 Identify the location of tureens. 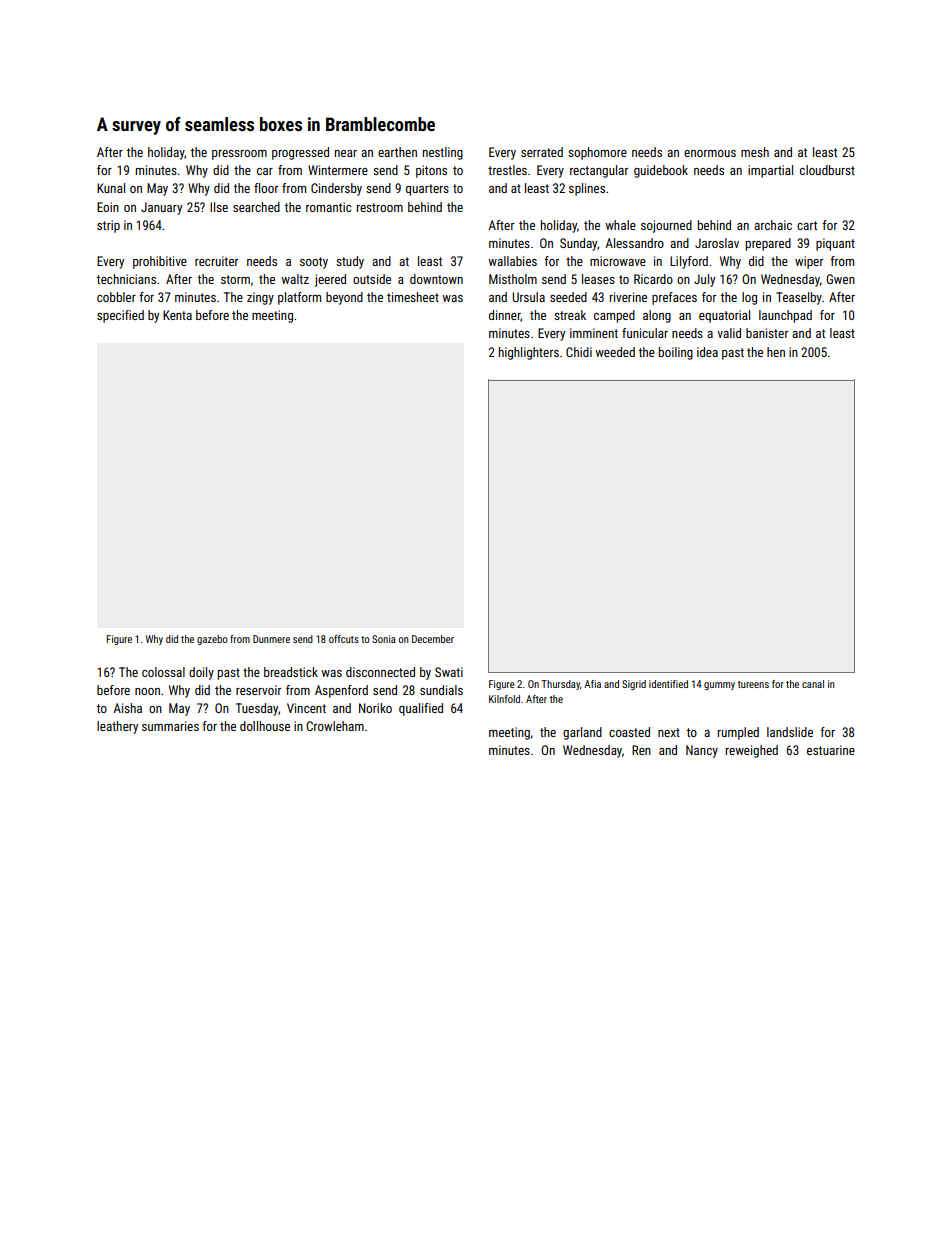
(753, 684).
